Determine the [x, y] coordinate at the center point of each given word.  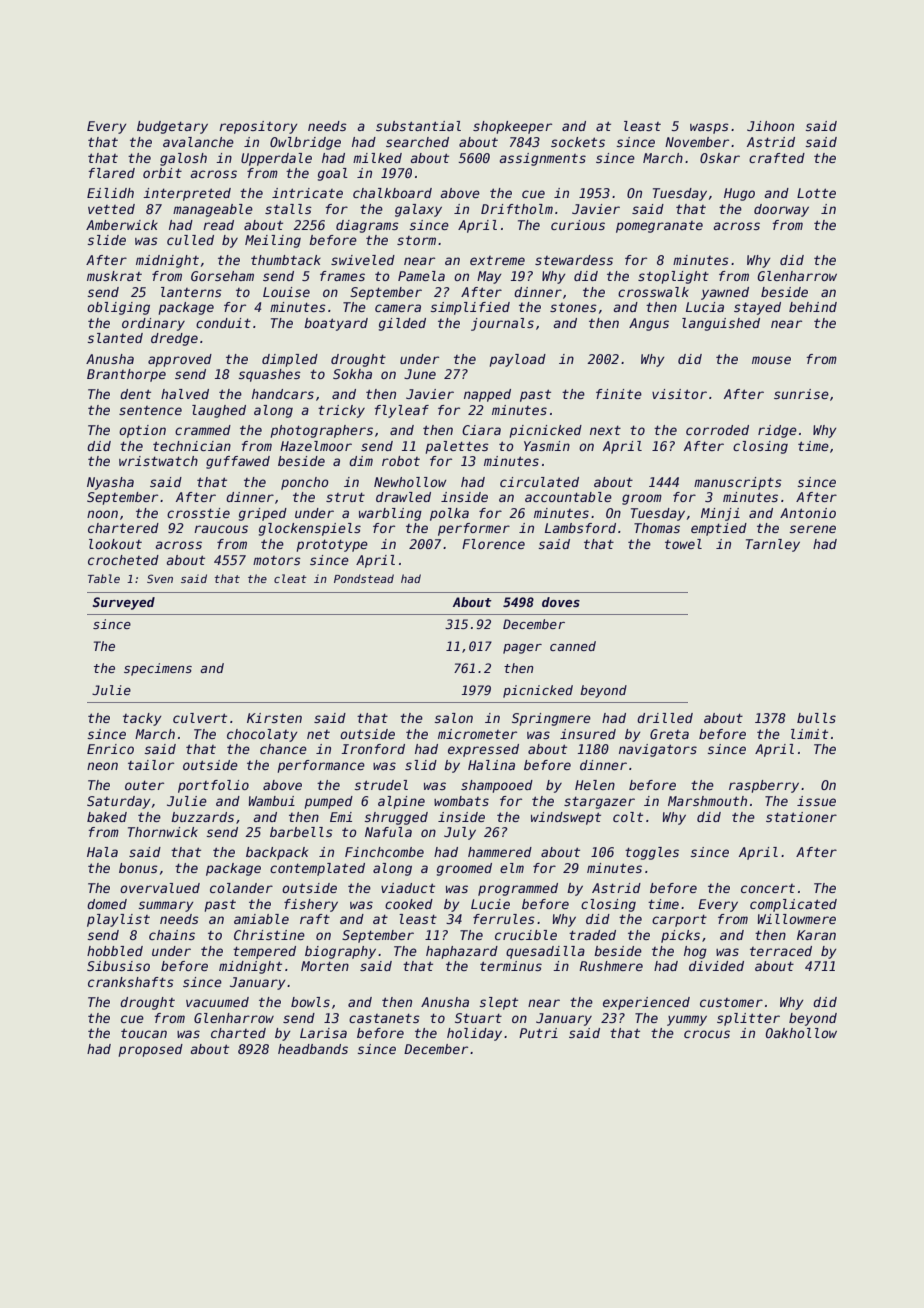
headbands [313, 1049]
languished [721, 324]
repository [258, 127]
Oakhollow [801, 1033]
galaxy [418, 210]
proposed [151, 1050]
